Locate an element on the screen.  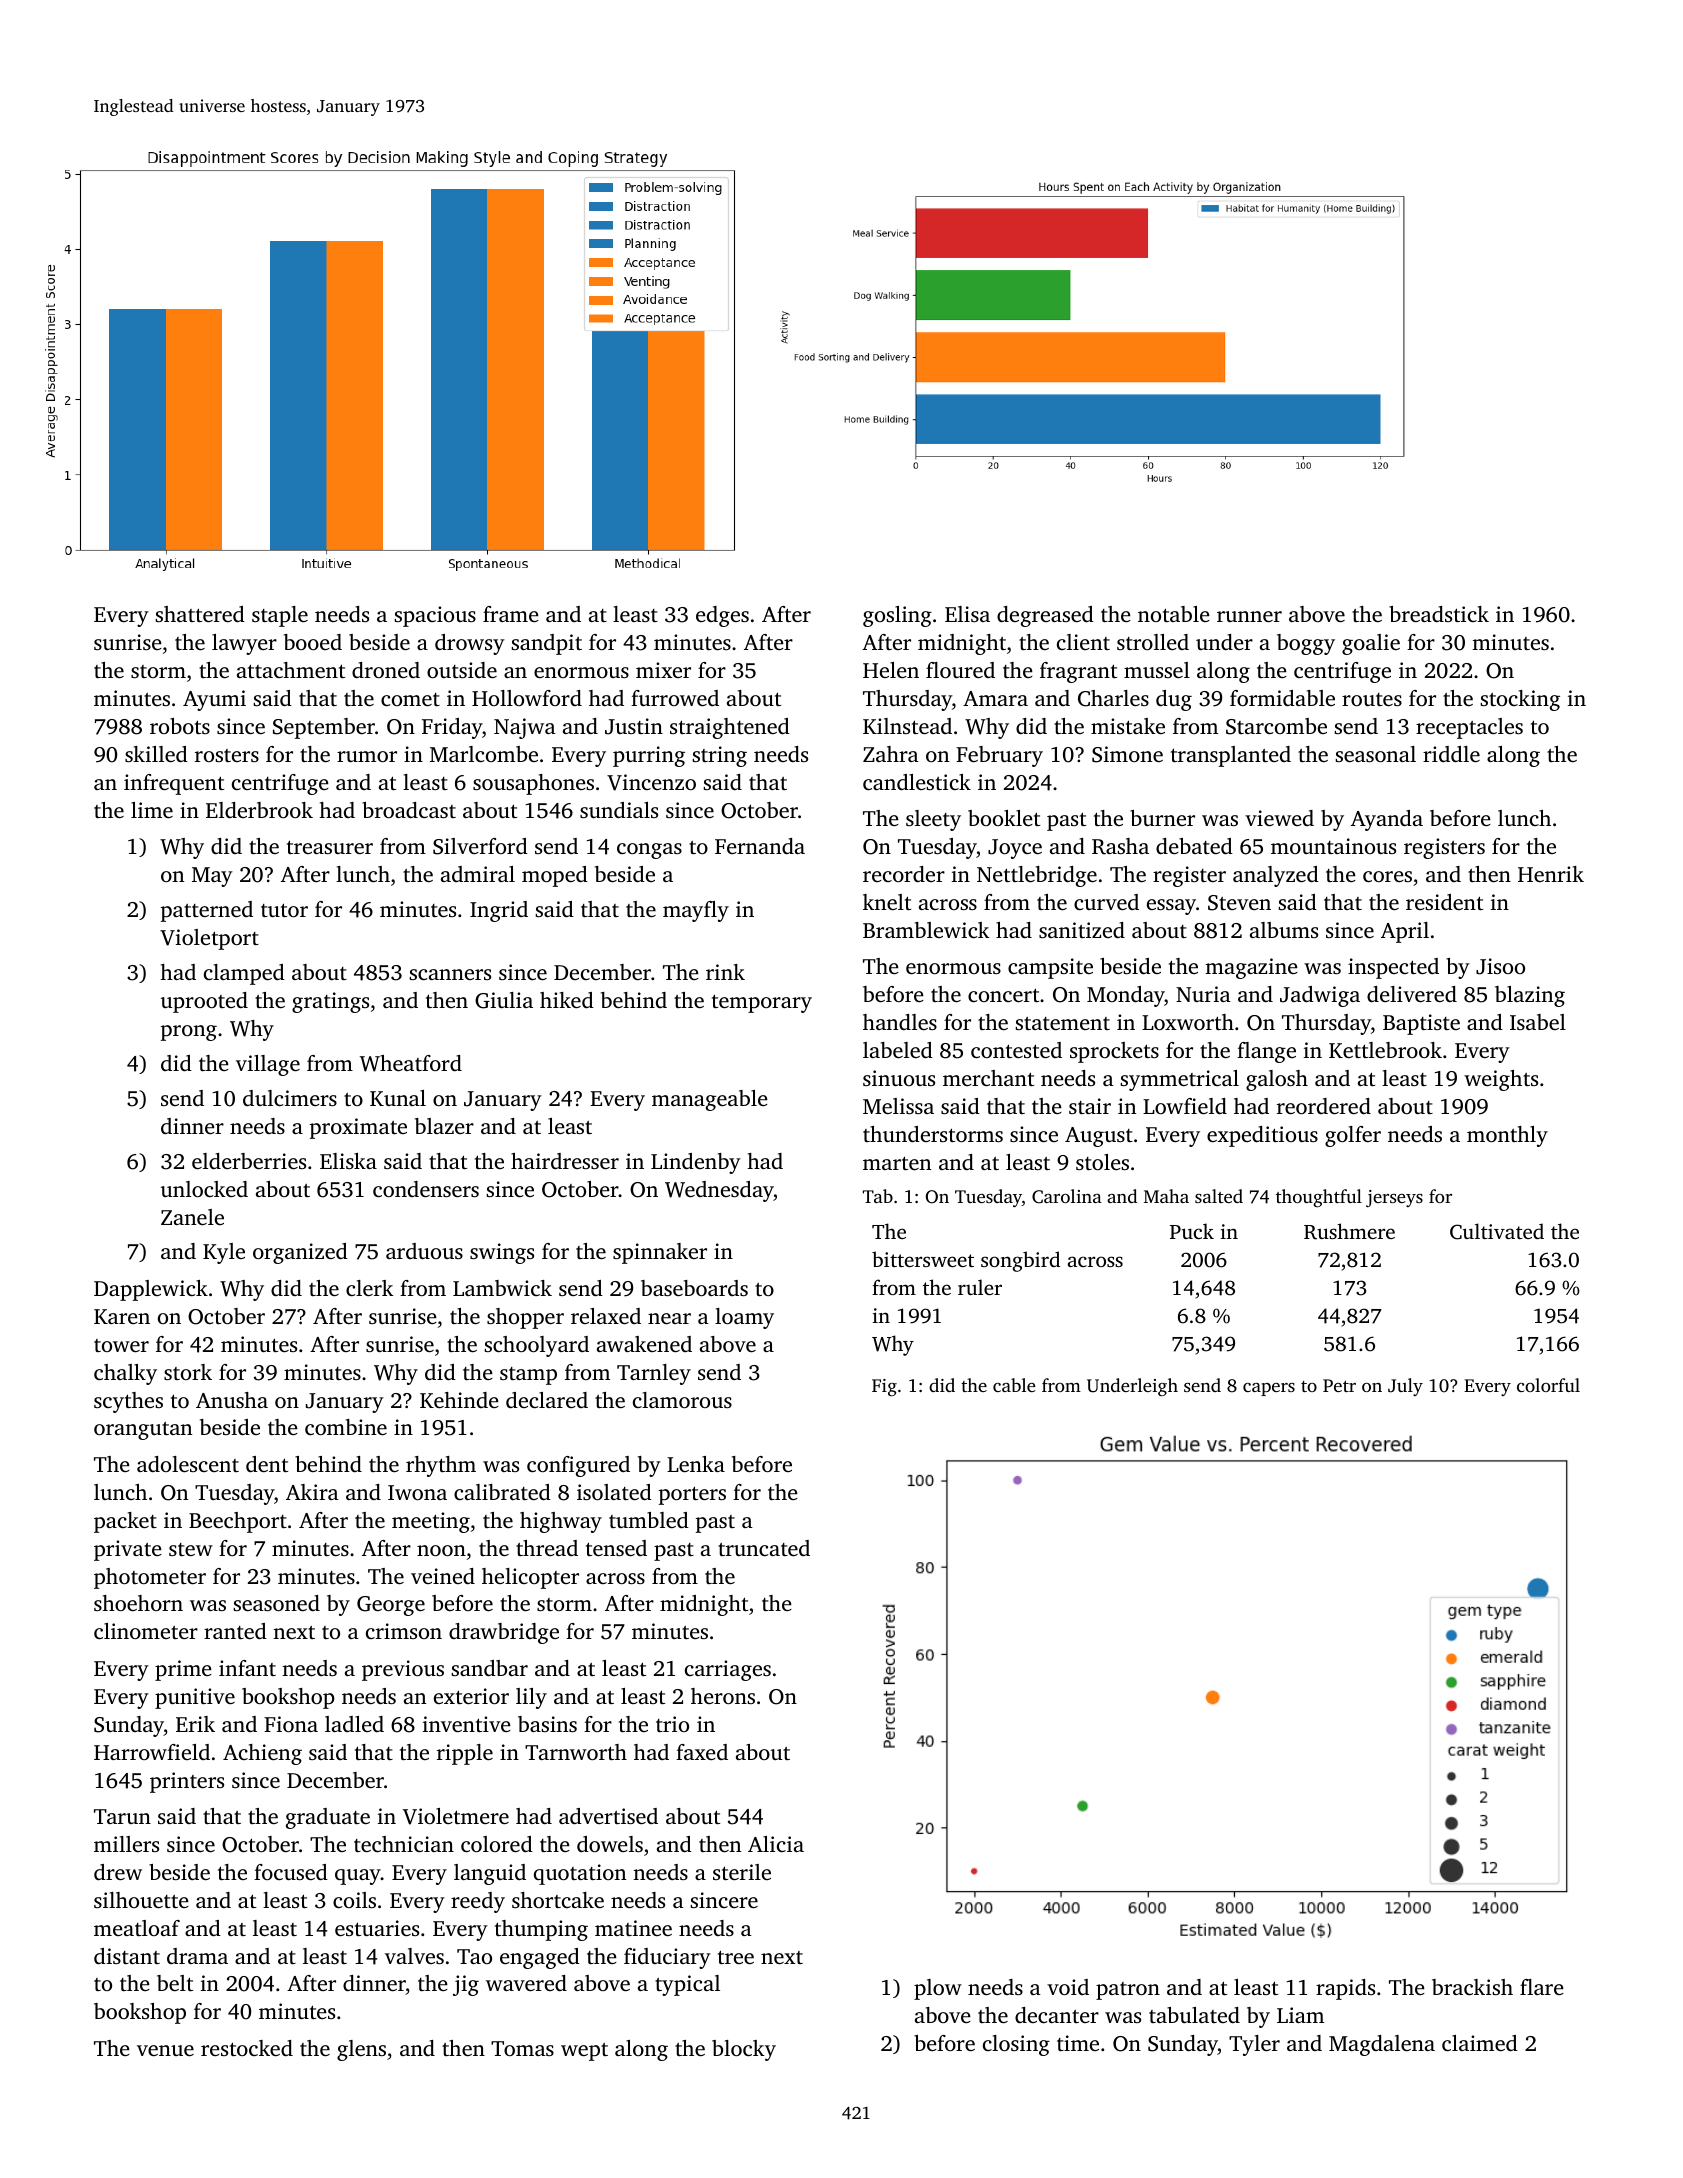
Anusha is located at coordinates (232, 1400).
